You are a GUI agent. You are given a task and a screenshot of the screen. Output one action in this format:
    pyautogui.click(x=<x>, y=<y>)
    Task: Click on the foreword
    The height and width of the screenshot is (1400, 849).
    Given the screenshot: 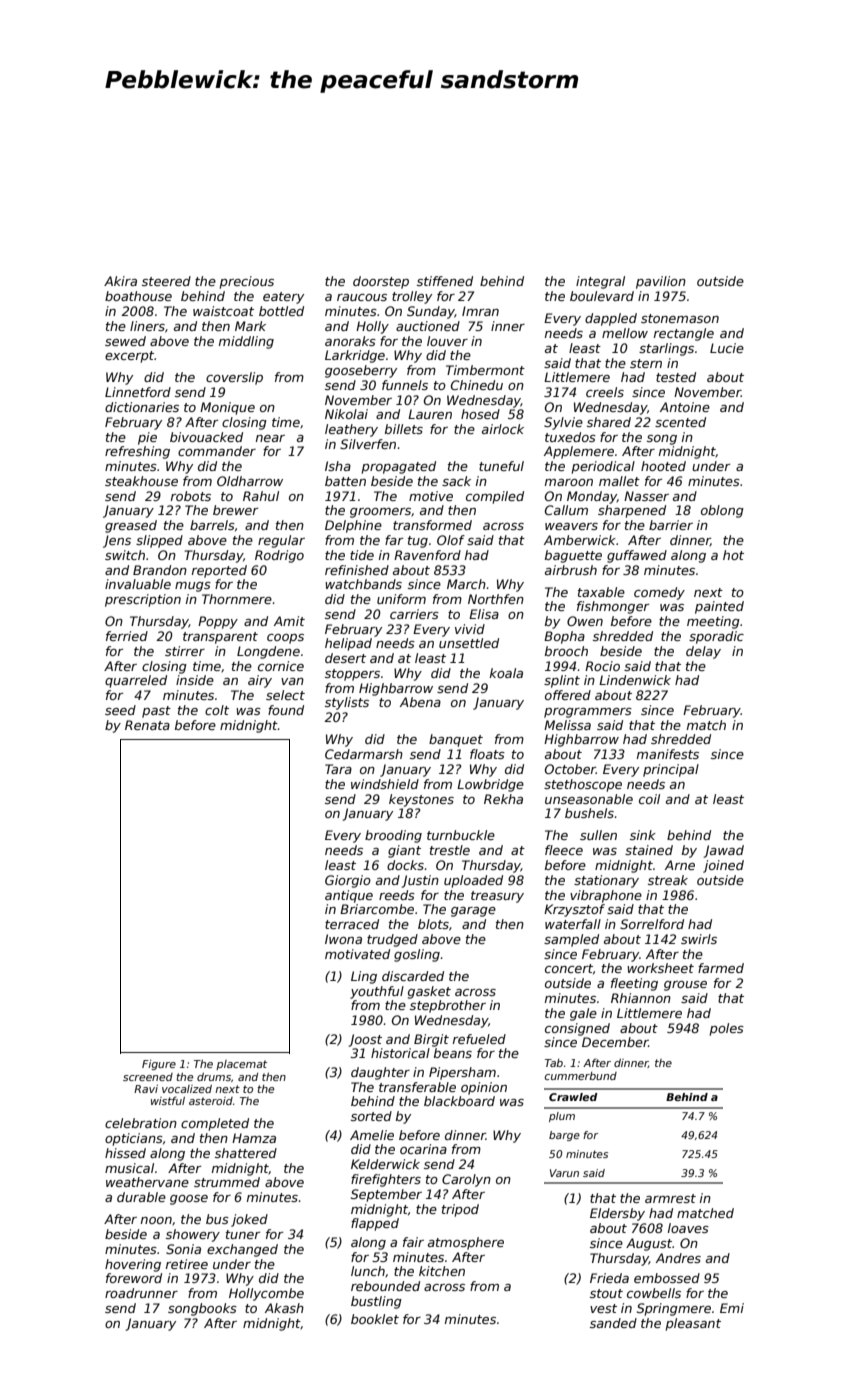 What is the action you would take?
    pyautogui.click(x=134, y=1278)
